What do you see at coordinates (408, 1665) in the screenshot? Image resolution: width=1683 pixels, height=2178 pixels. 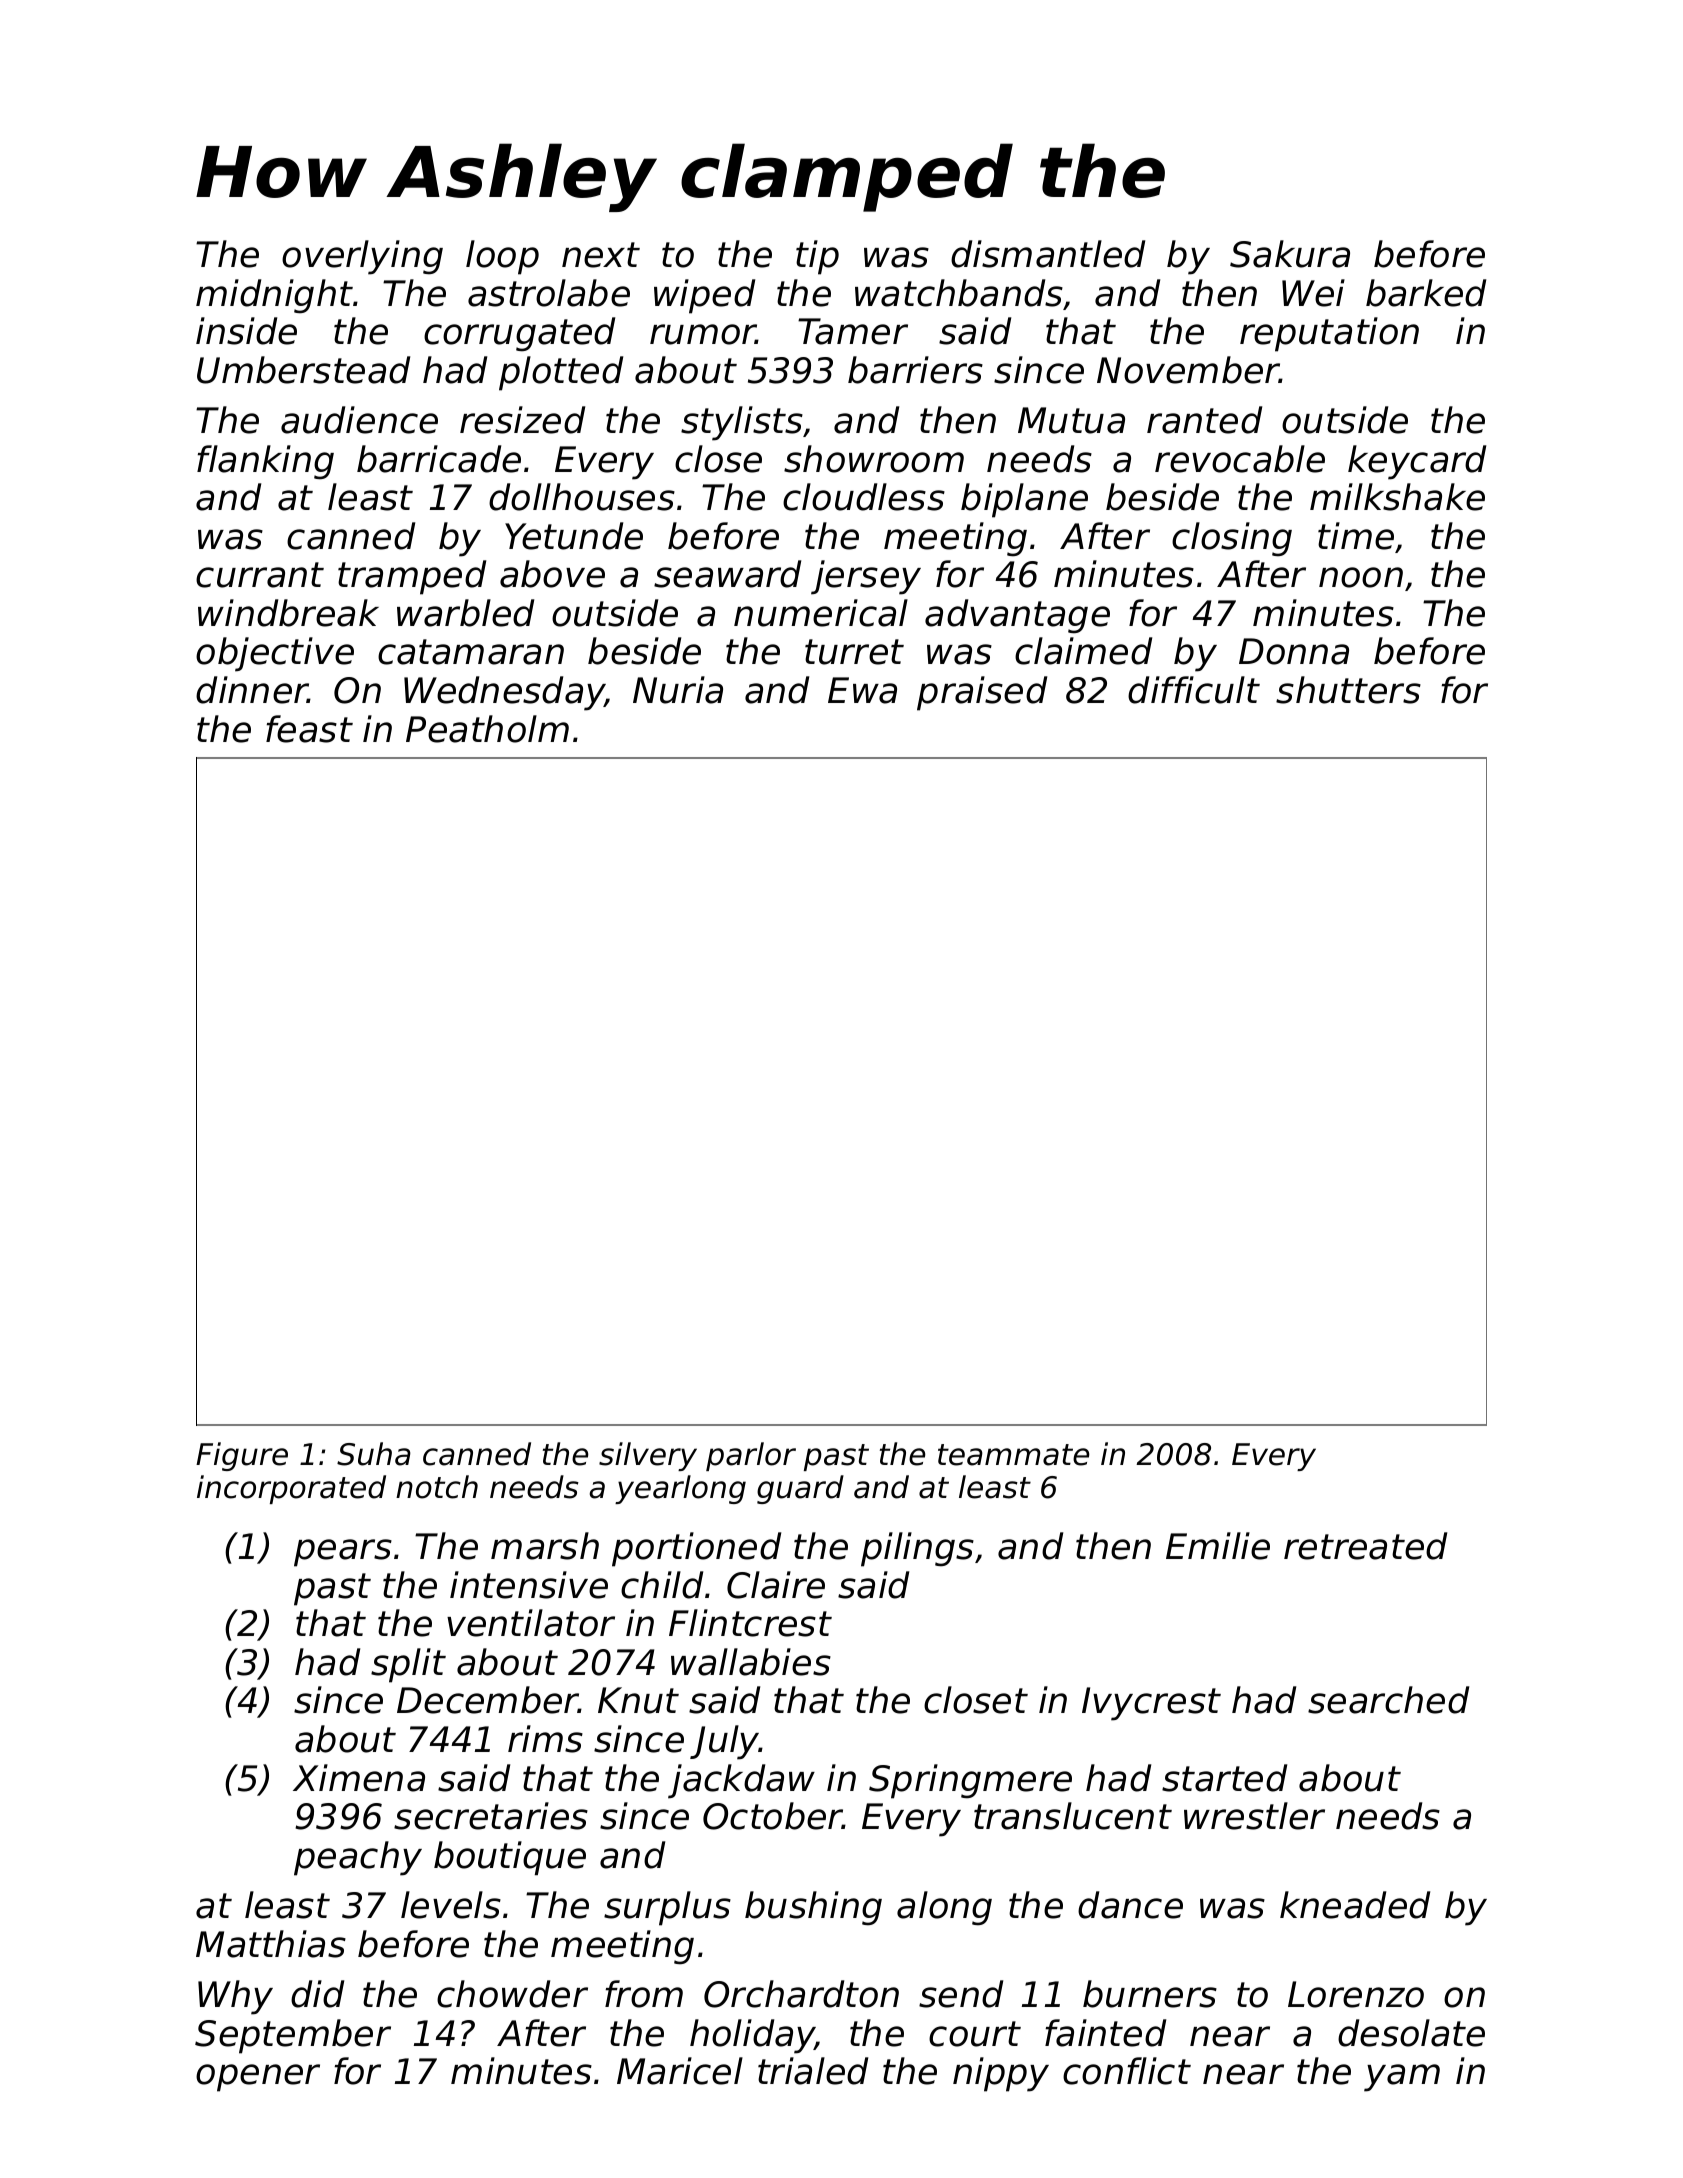 I see `split` at bounding box center [408, 1665].
